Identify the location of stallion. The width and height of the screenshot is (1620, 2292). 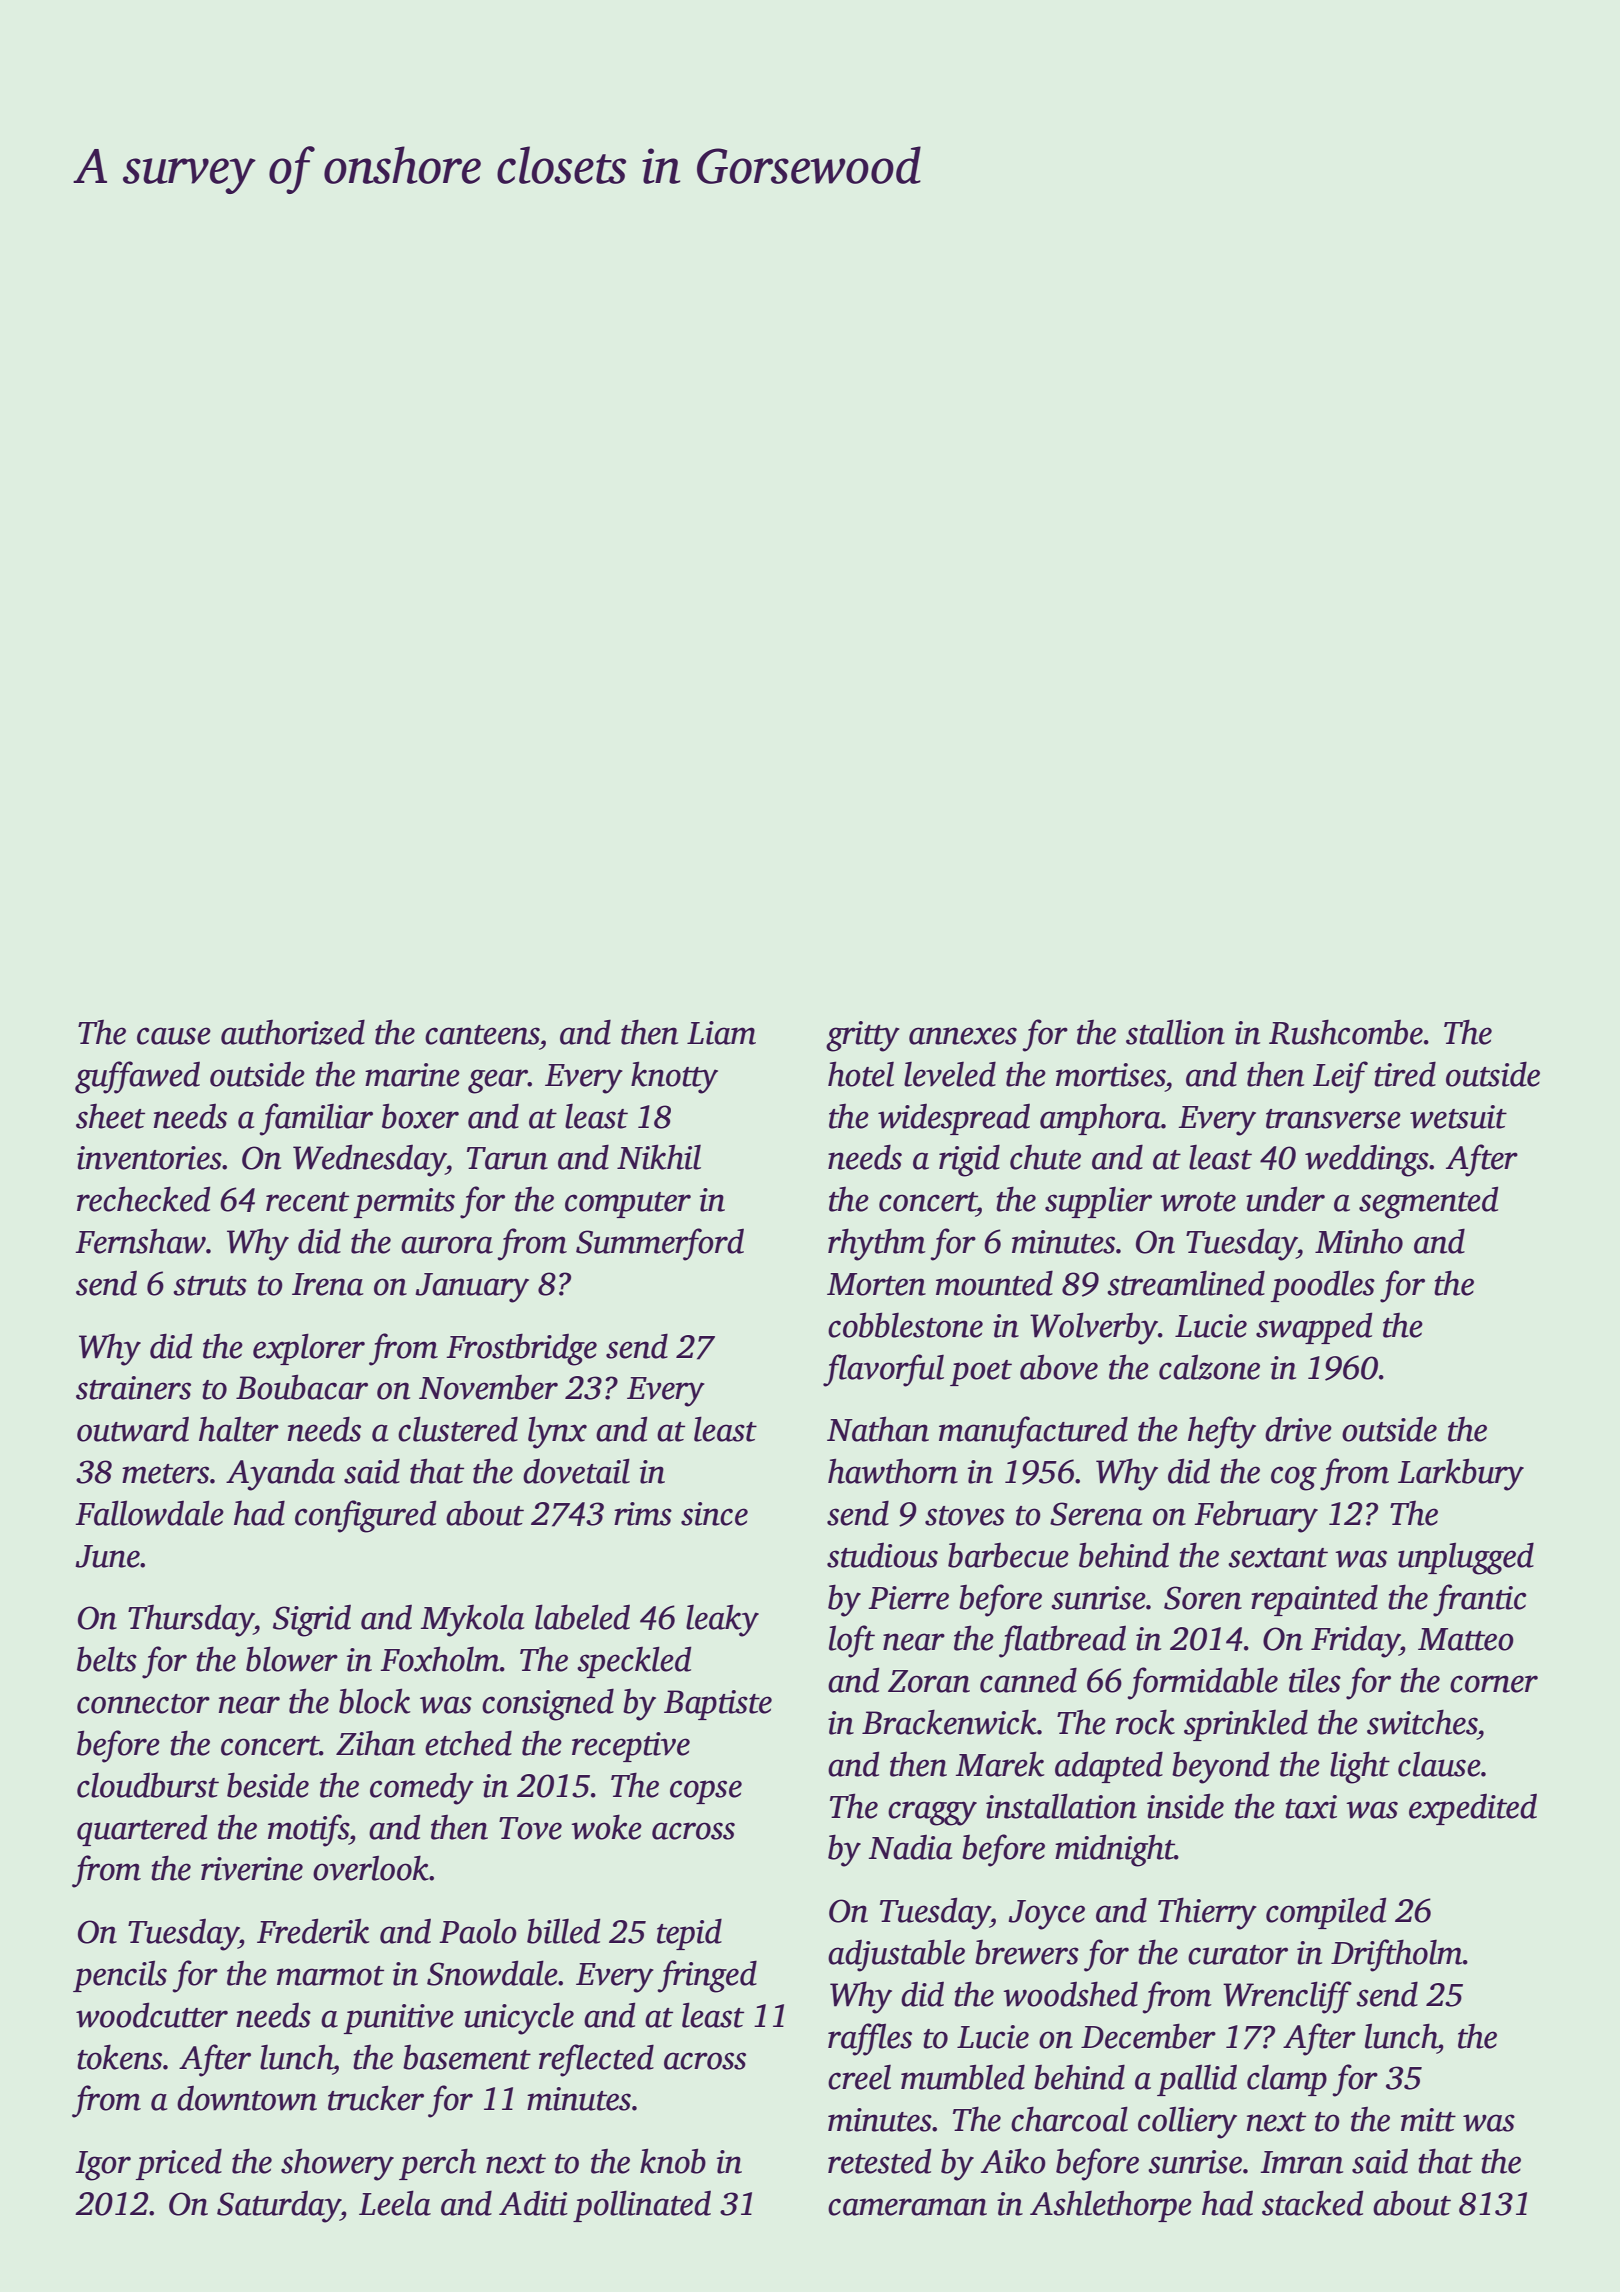
(1175, 1032).
